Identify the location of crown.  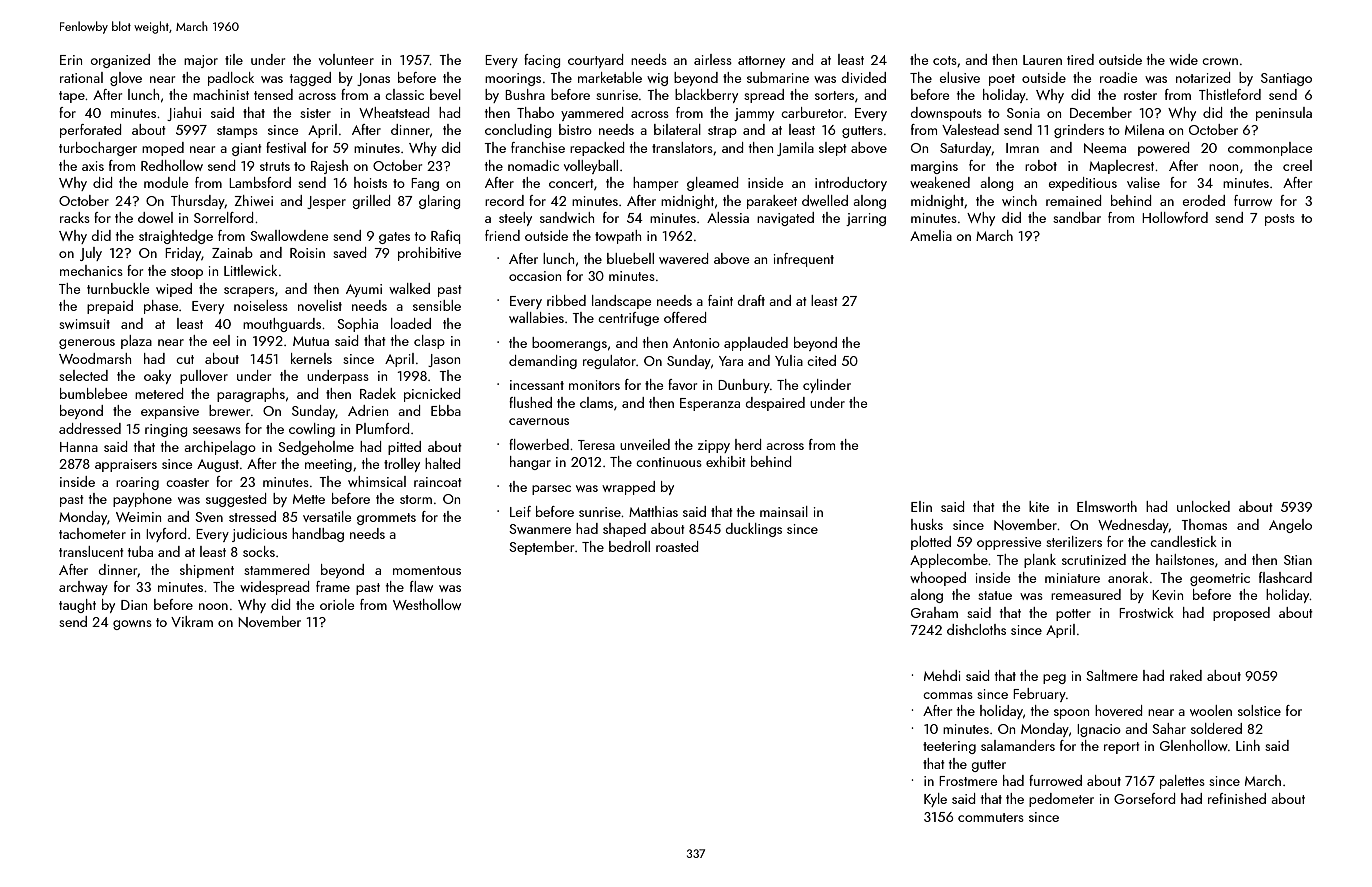
(1220, 61).
